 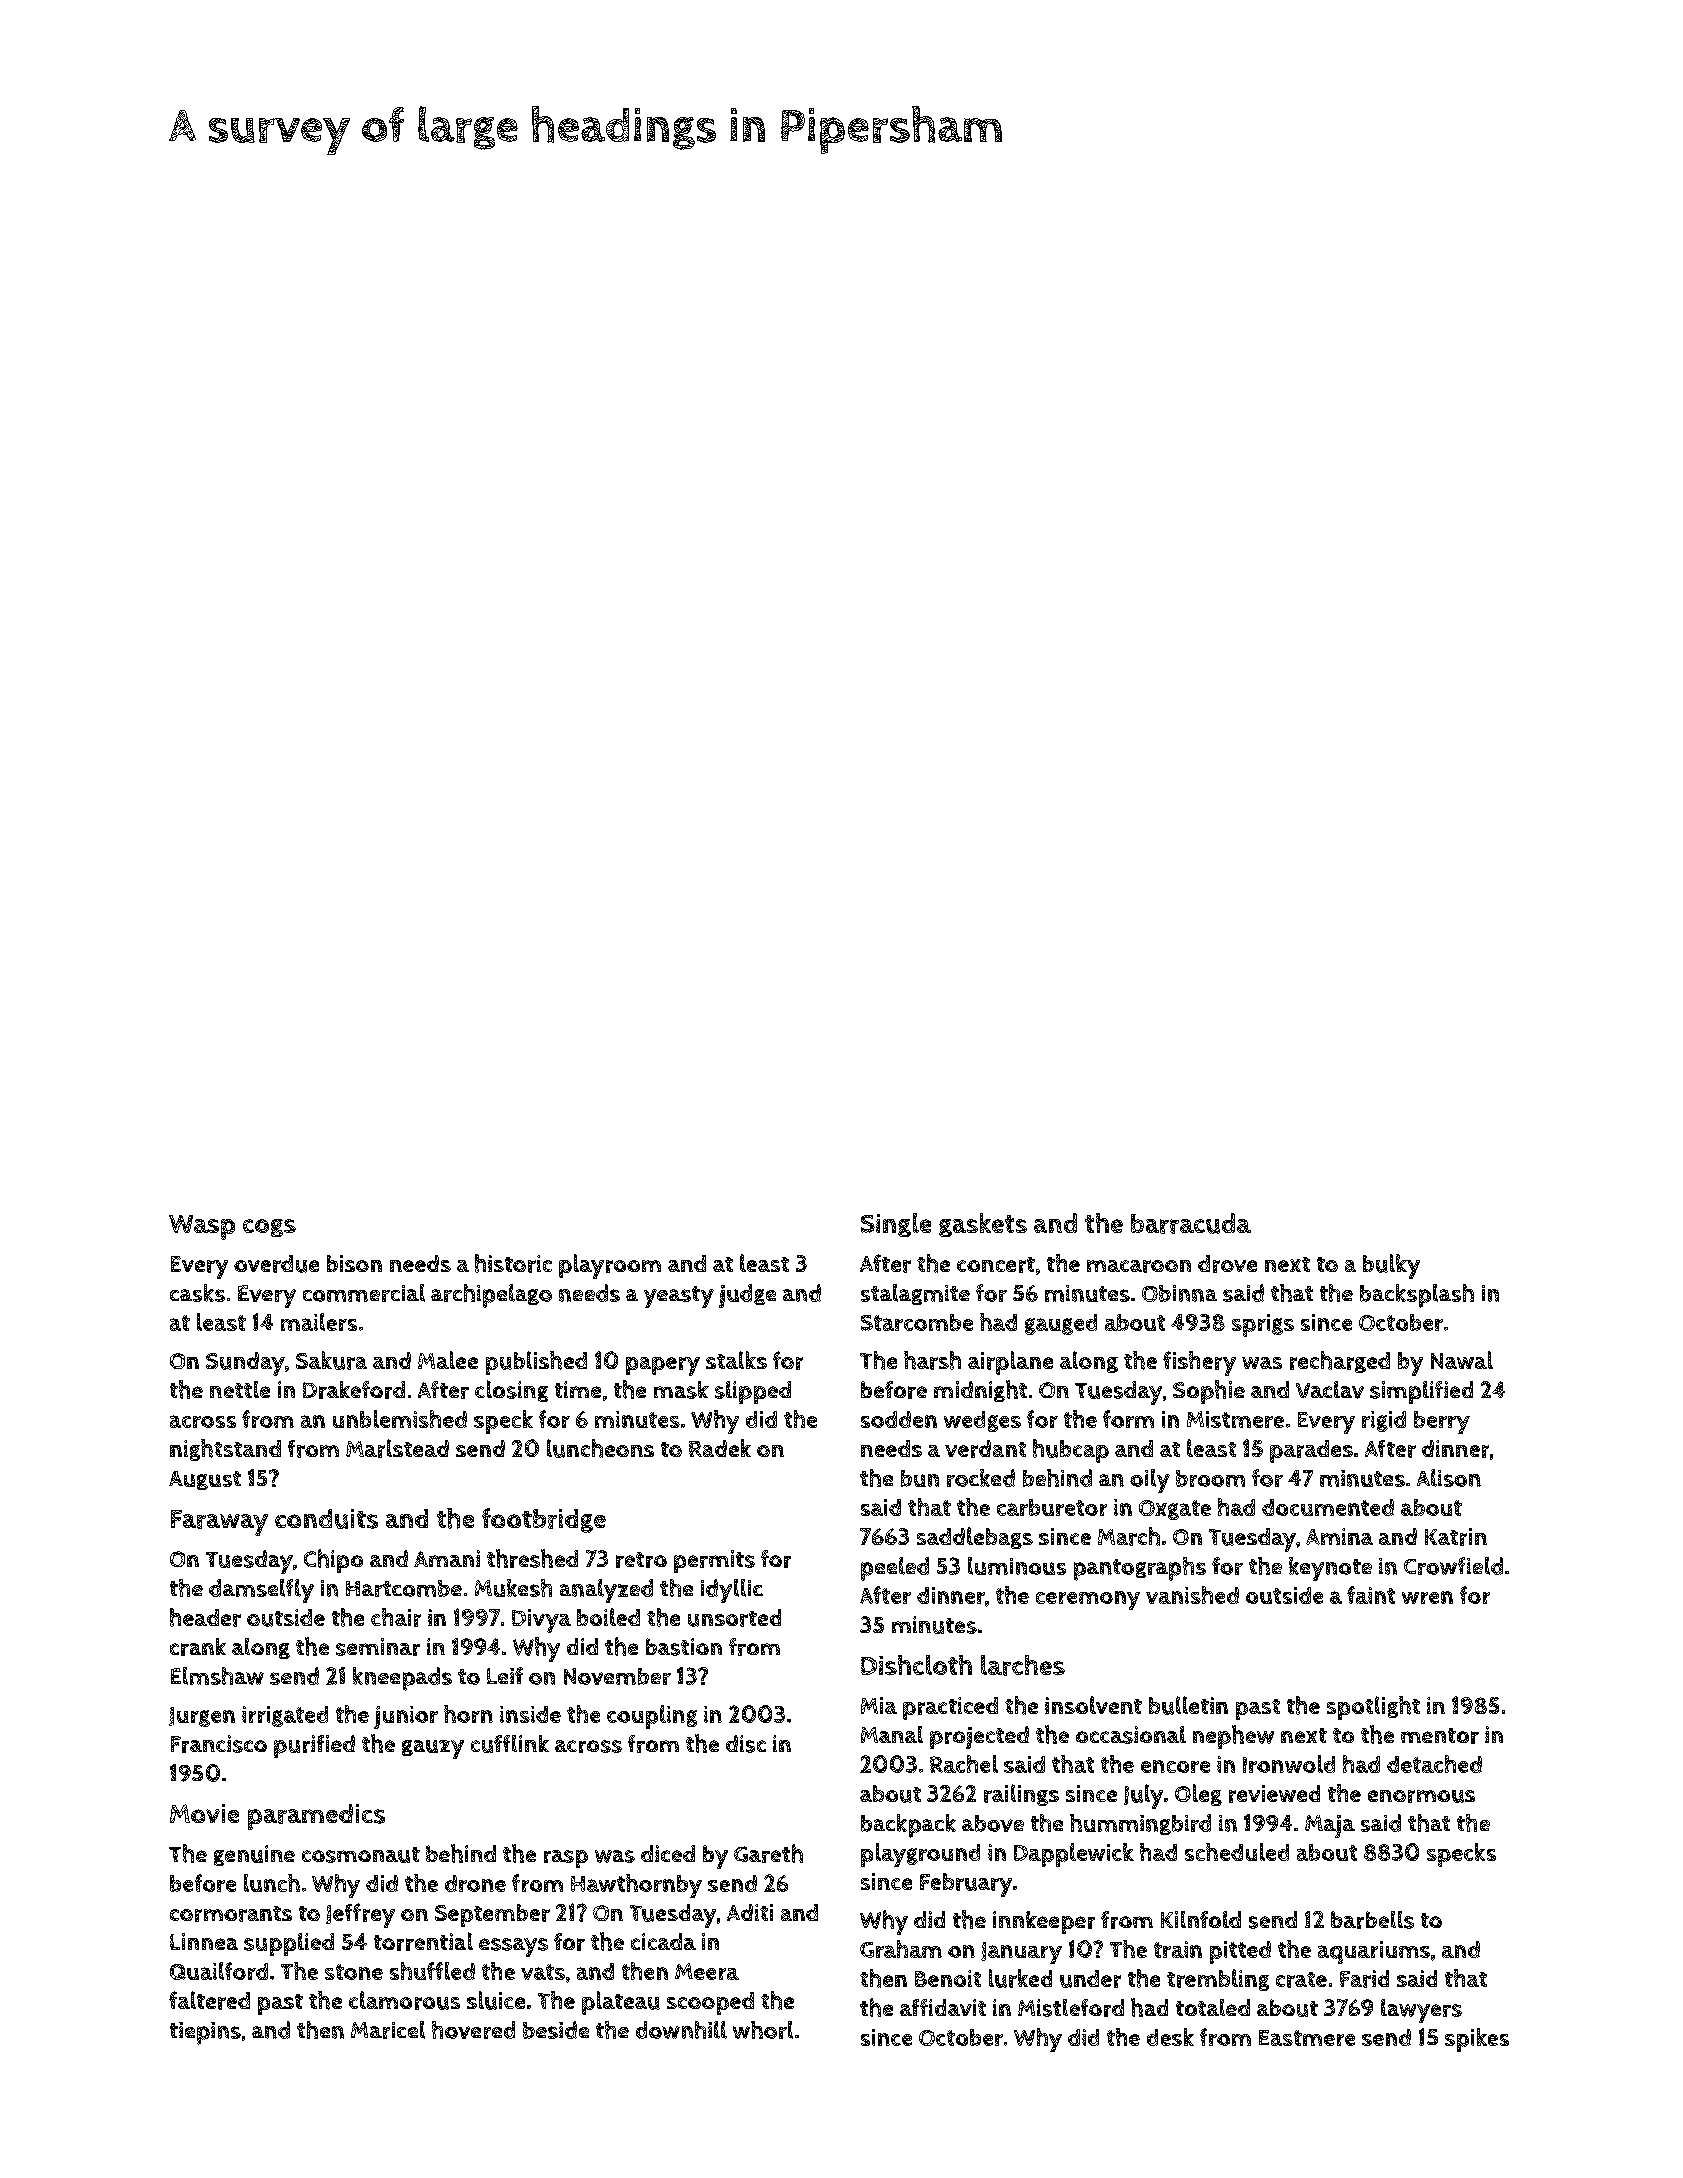 I want to click on bulletin, so click(x=1188, y=1705).
